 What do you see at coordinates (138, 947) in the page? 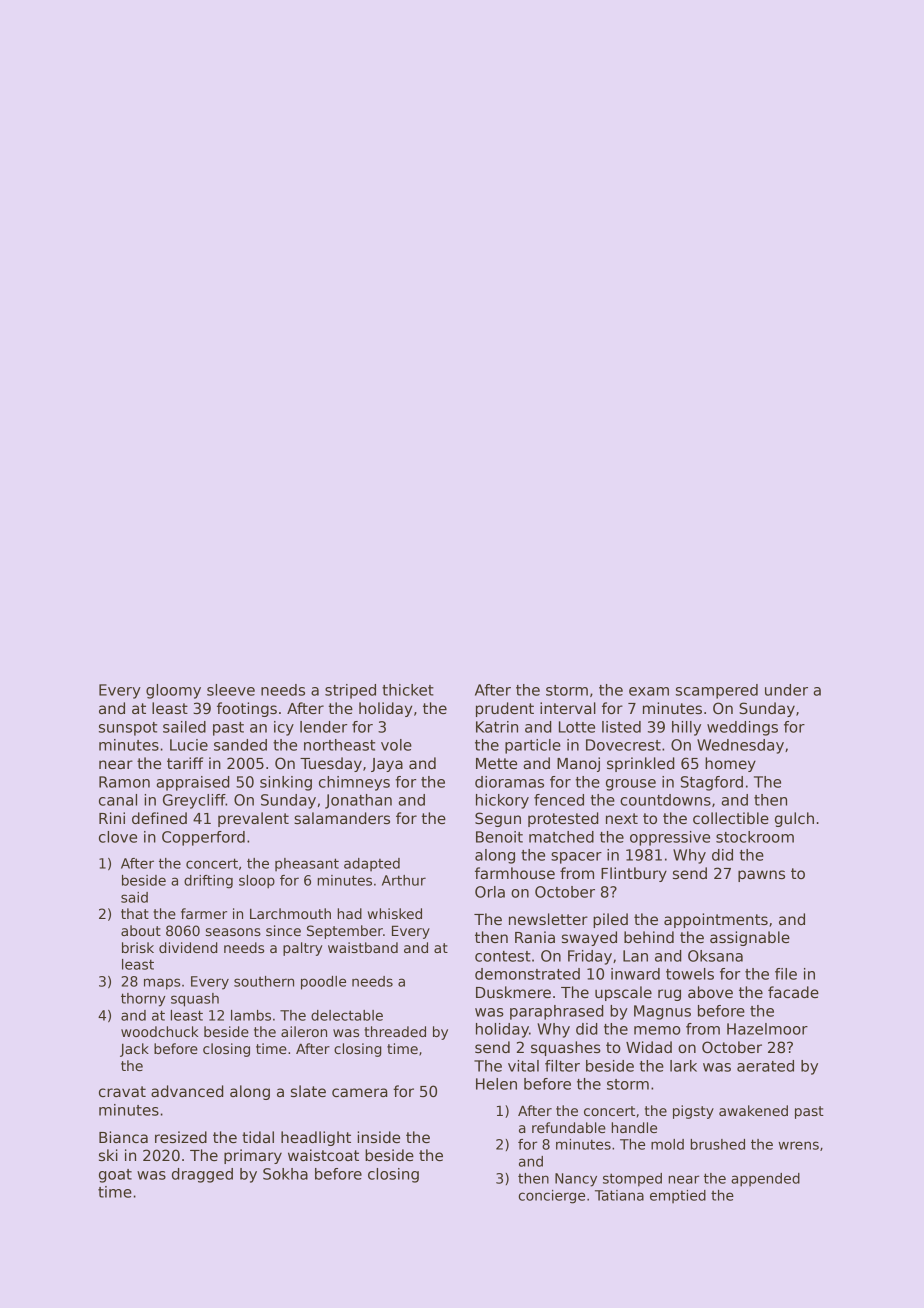
I see `brisk` at bounding box center [138, 947].
